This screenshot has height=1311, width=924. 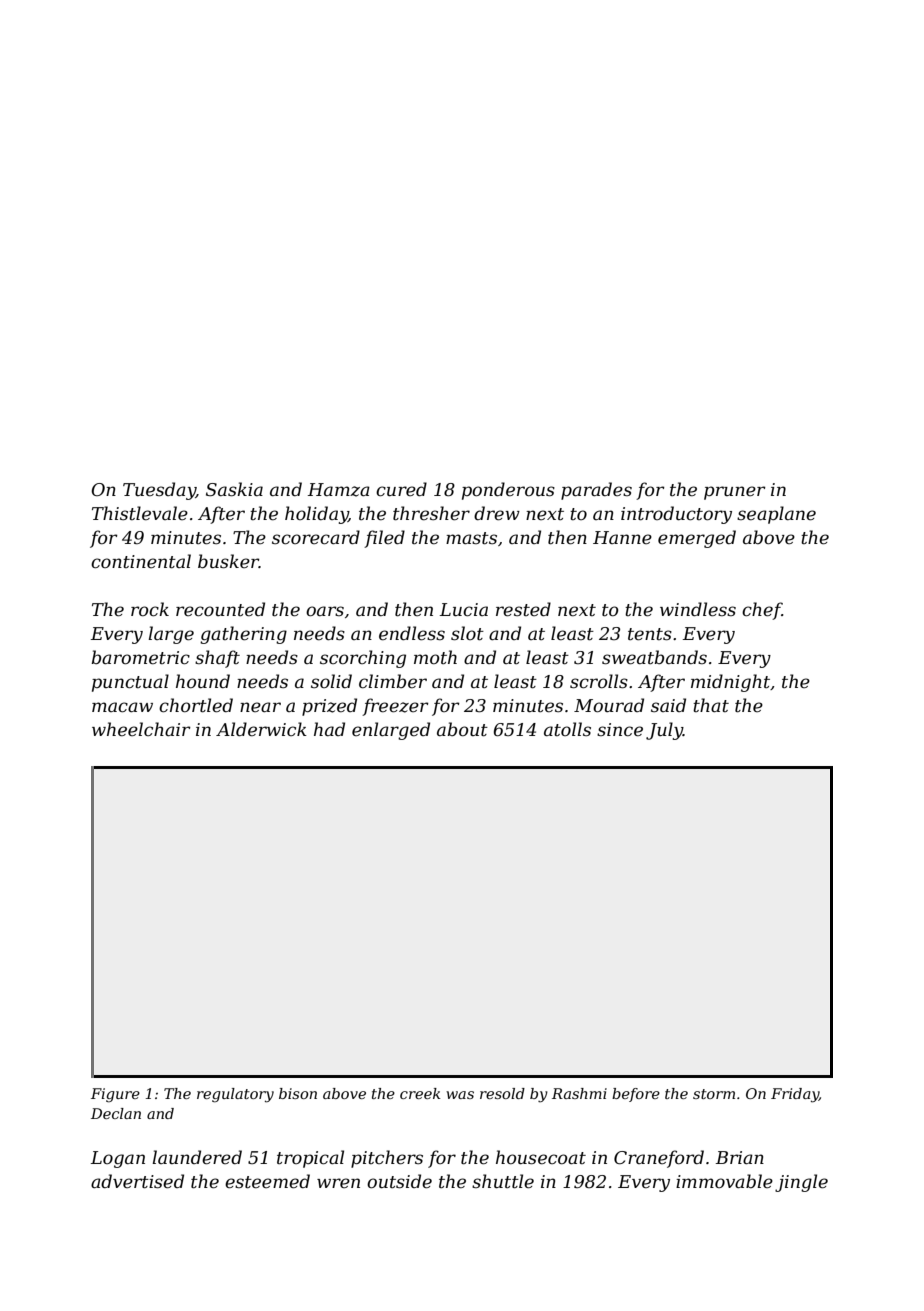 I want to click on creek, so click(x=420, y=1093).
